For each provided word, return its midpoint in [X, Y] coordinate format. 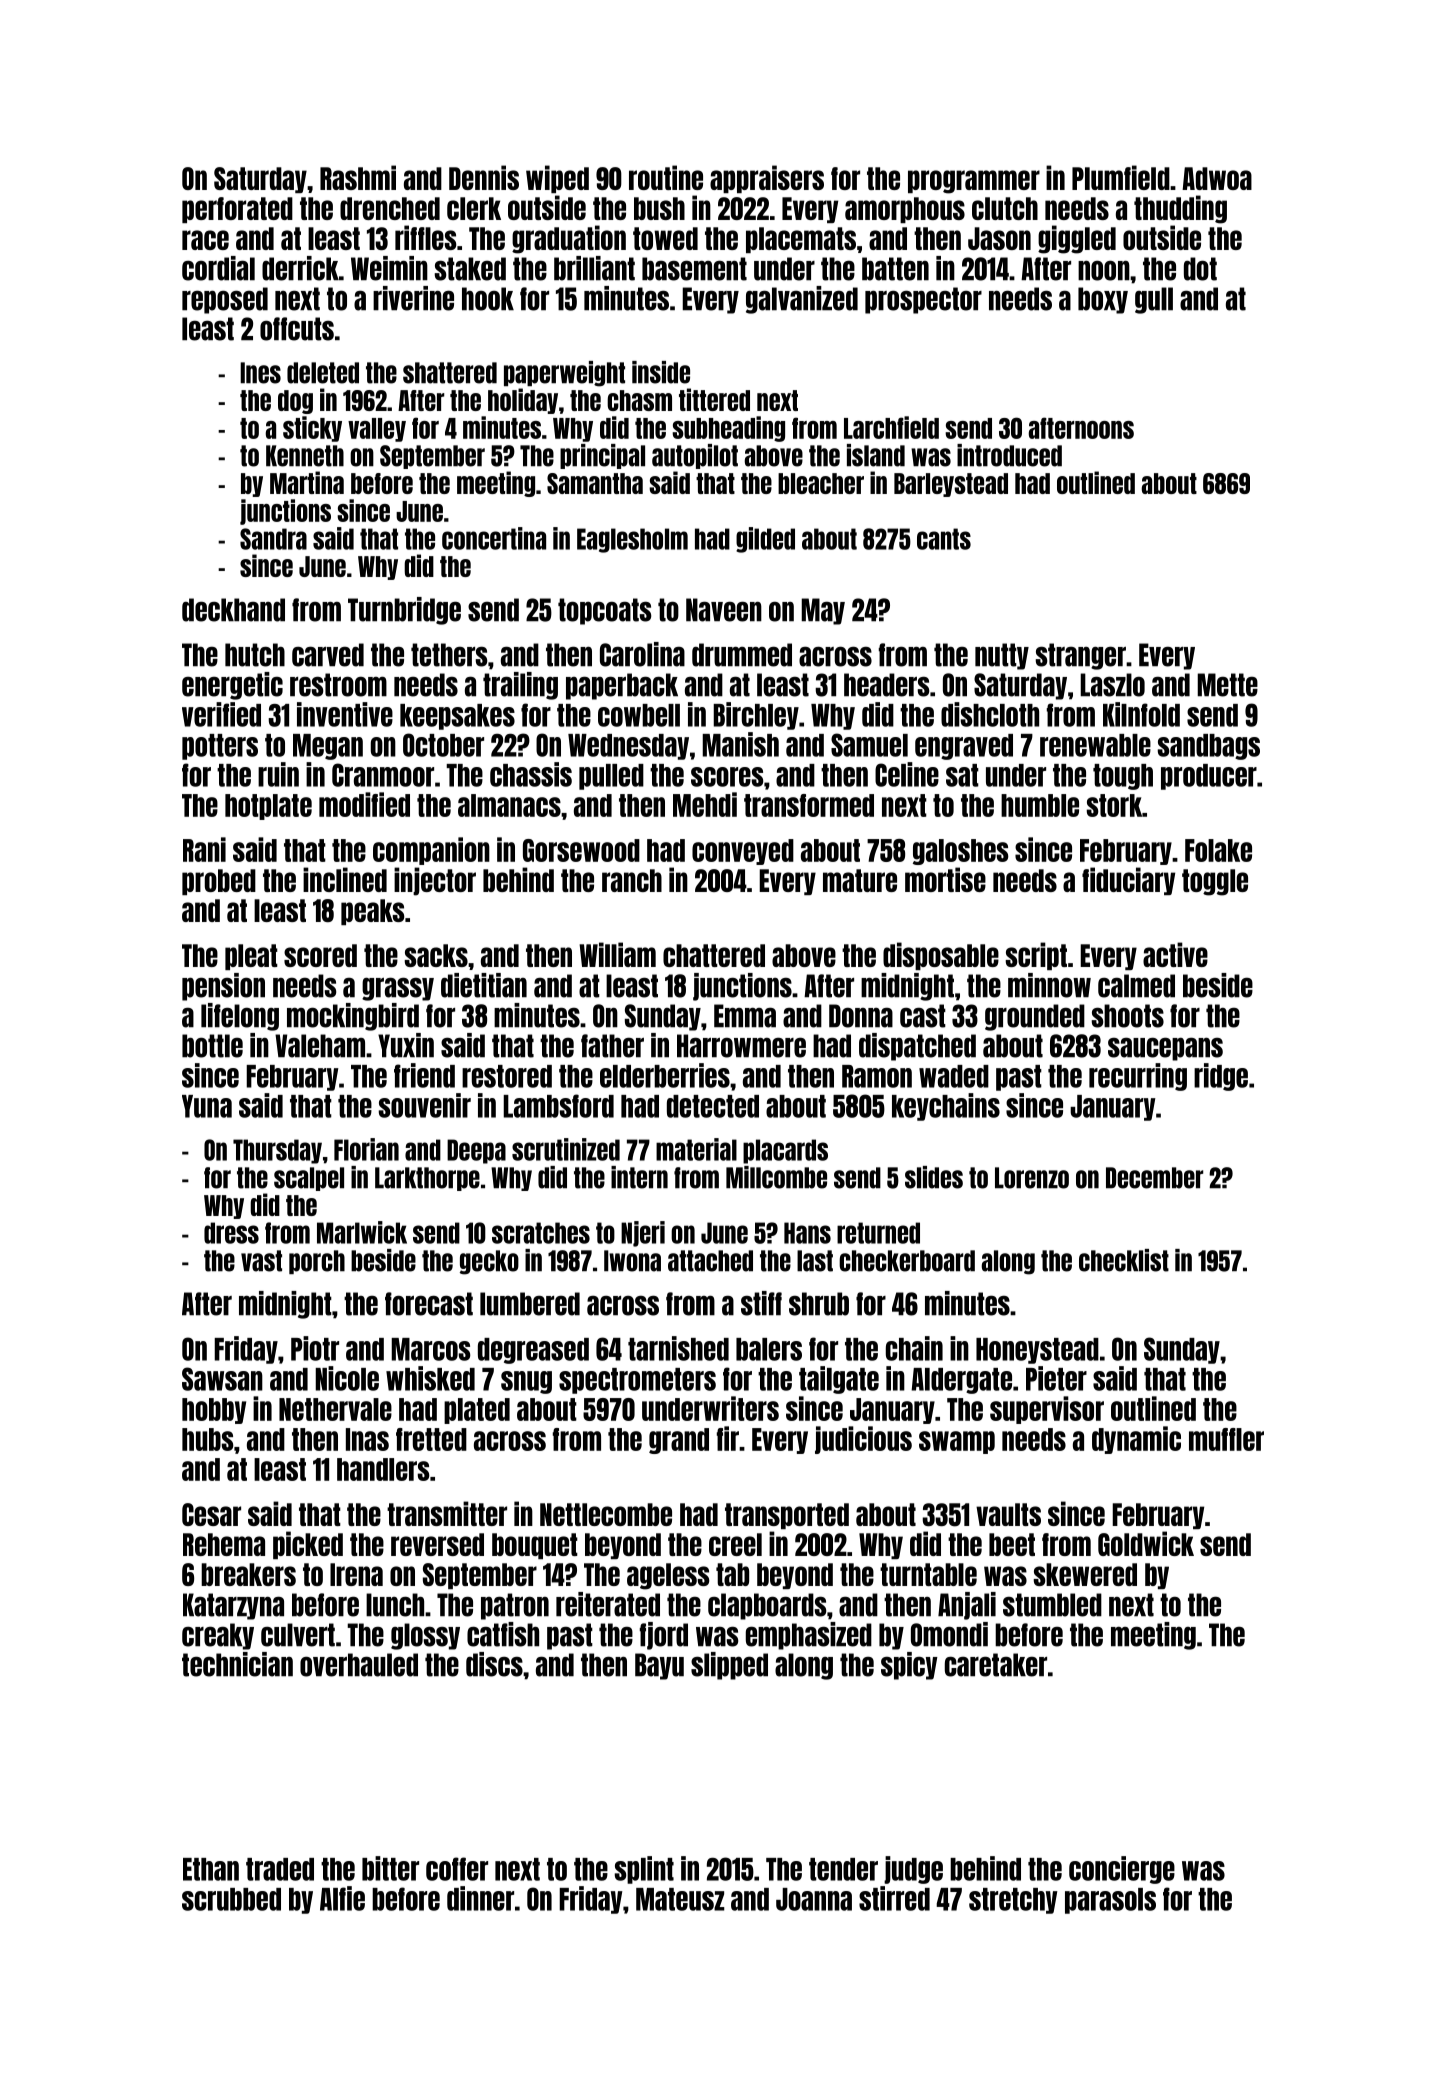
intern [639, 1177]
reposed [225, 300]
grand [679, 1441]
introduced [1009, 455]
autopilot [695, 456]
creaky [218, 1636]
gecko [489, 1262]
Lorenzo [1032, 1178]
